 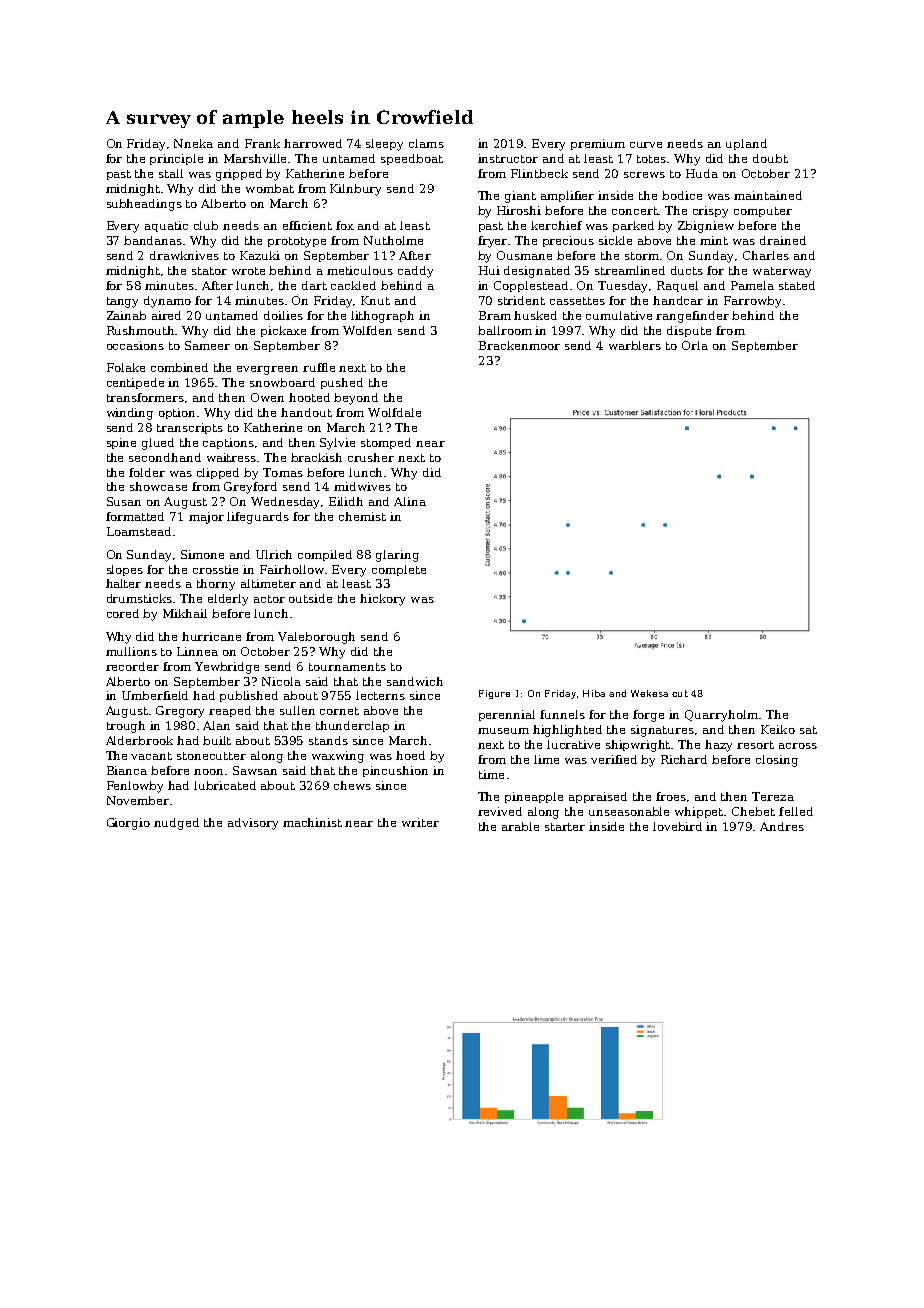 I want to click on Raquel, so click(x=677, y=286).
